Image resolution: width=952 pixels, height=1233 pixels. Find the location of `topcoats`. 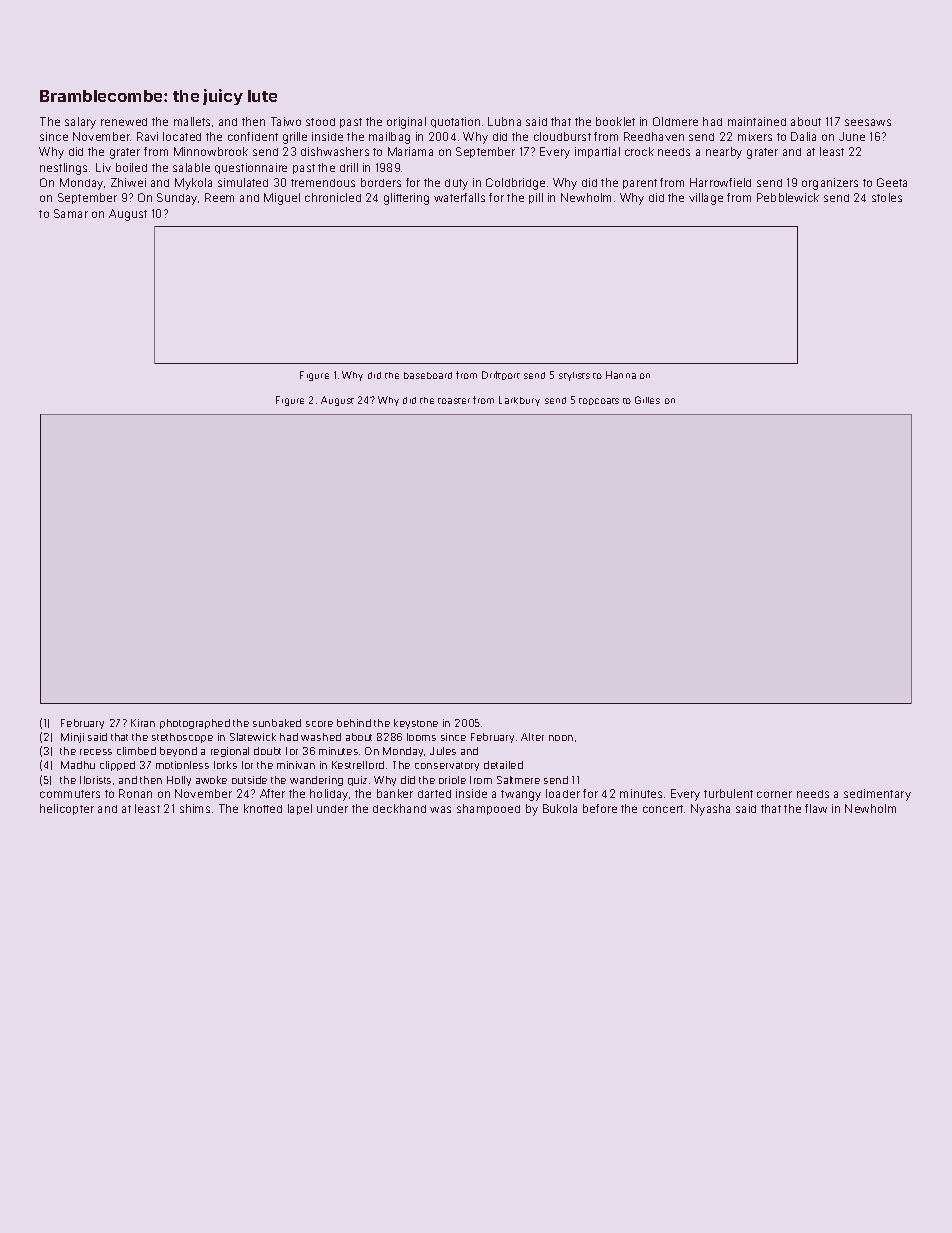

topcoats is located at coordinates (599, 401).
